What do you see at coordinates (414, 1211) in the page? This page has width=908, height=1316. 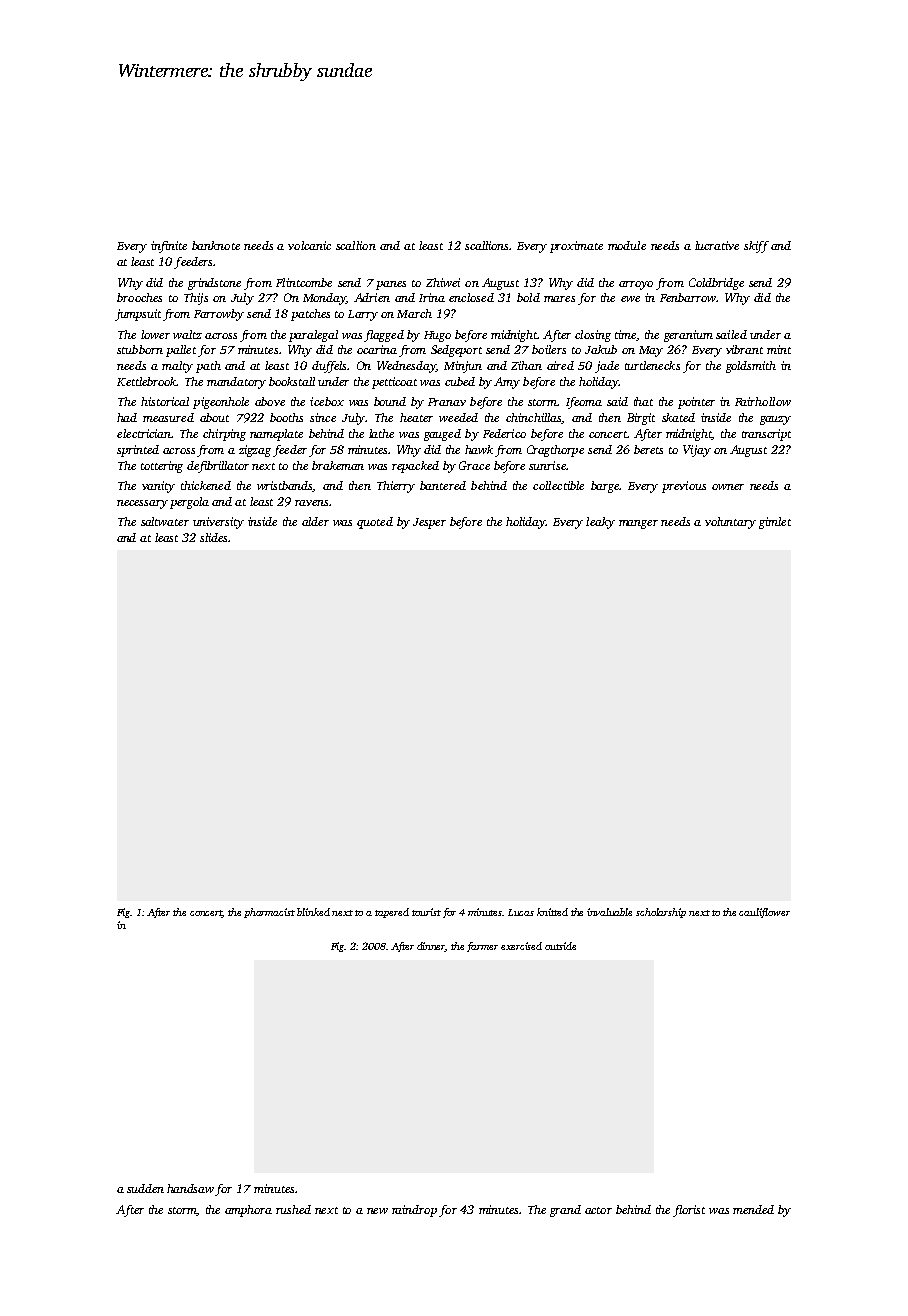 I see `raindrop` at bounding box center [414, 1211].
